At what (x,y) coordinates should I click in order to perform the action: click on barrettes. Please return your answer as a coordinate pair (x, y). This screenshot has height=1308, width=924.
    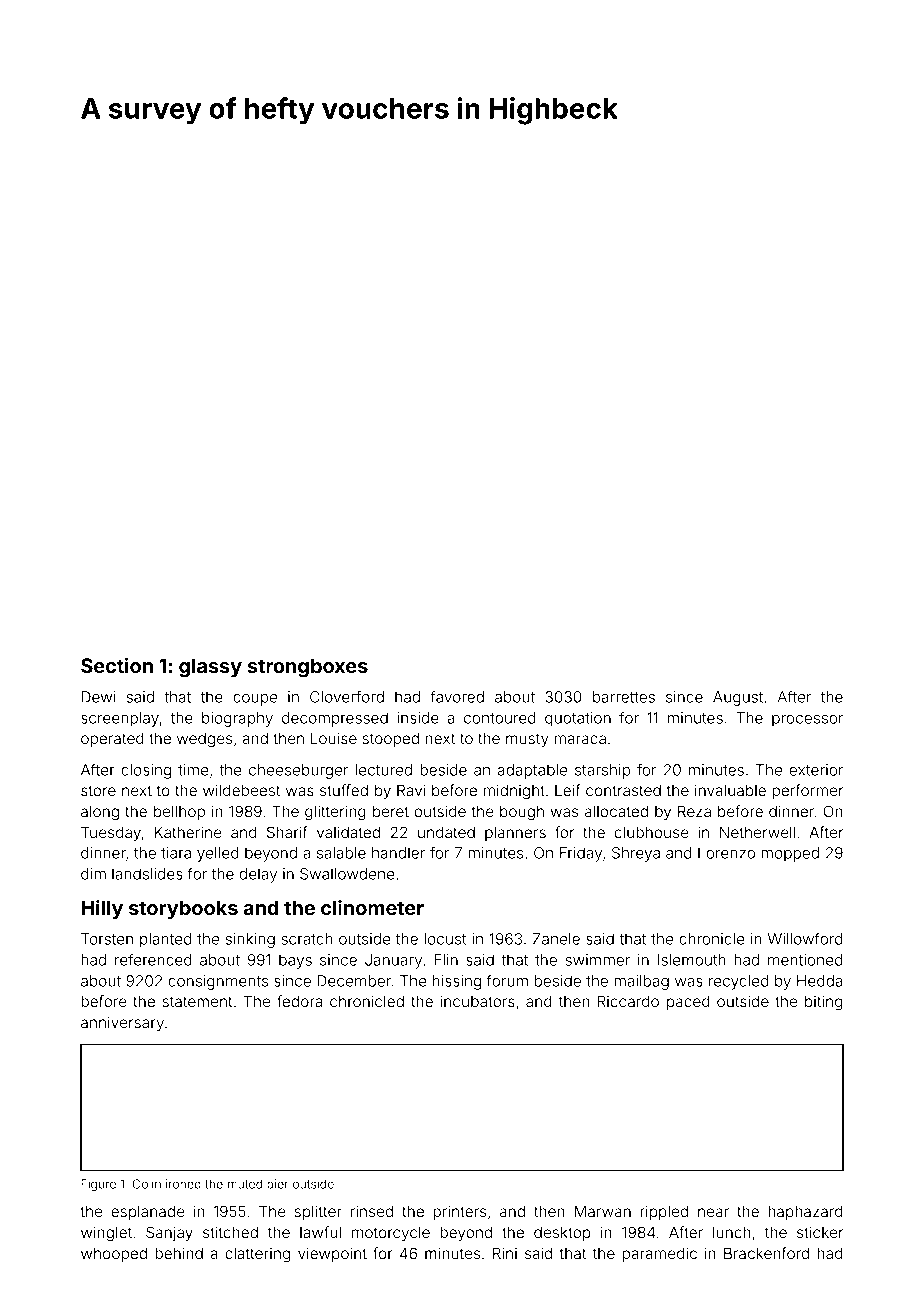
    Looking at the image, I should click on (624, 697).
